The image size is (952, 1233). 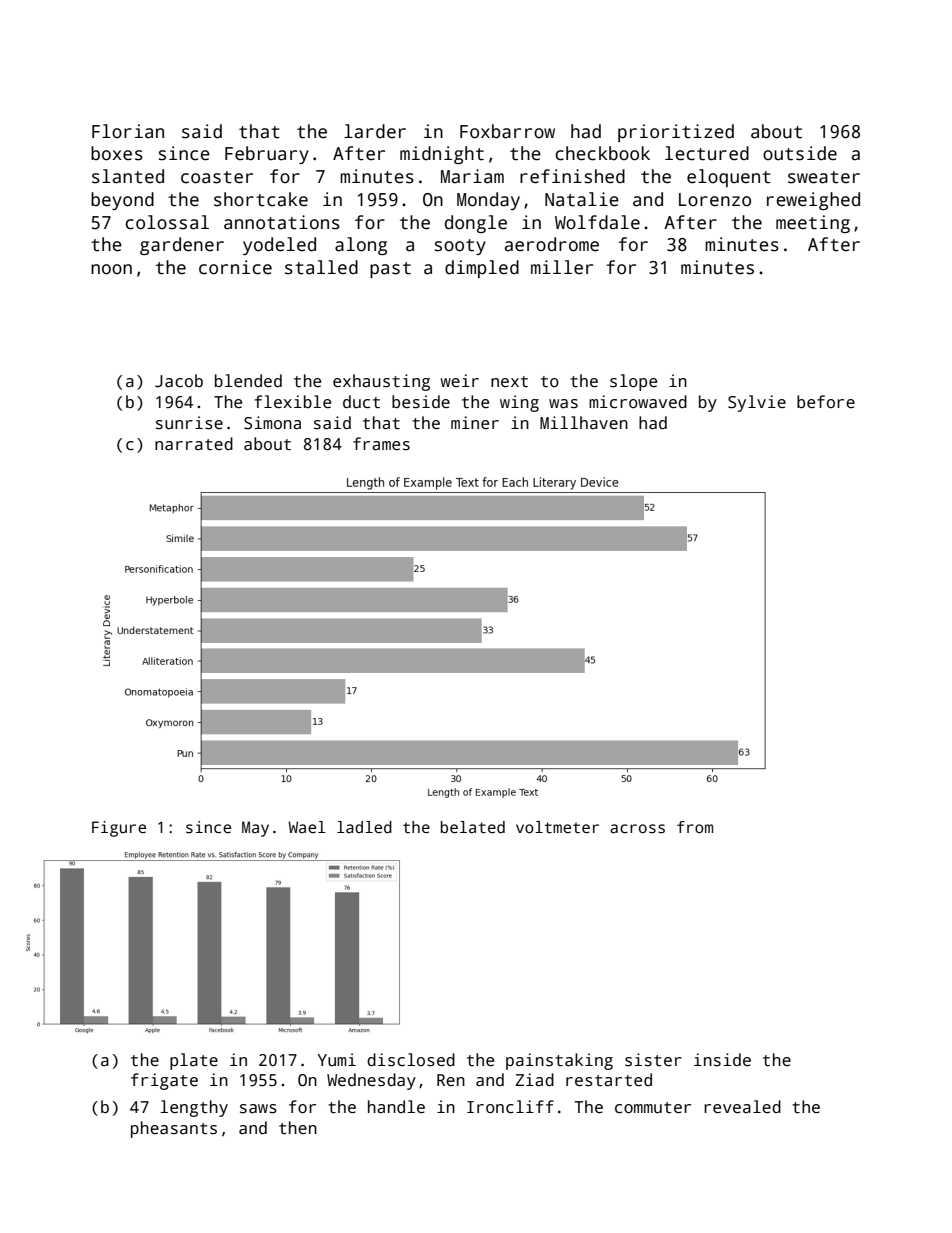 What do you see at coordinates (757, 403) in the image?
I see `Sylvie` at bounding box center [757, 403].
